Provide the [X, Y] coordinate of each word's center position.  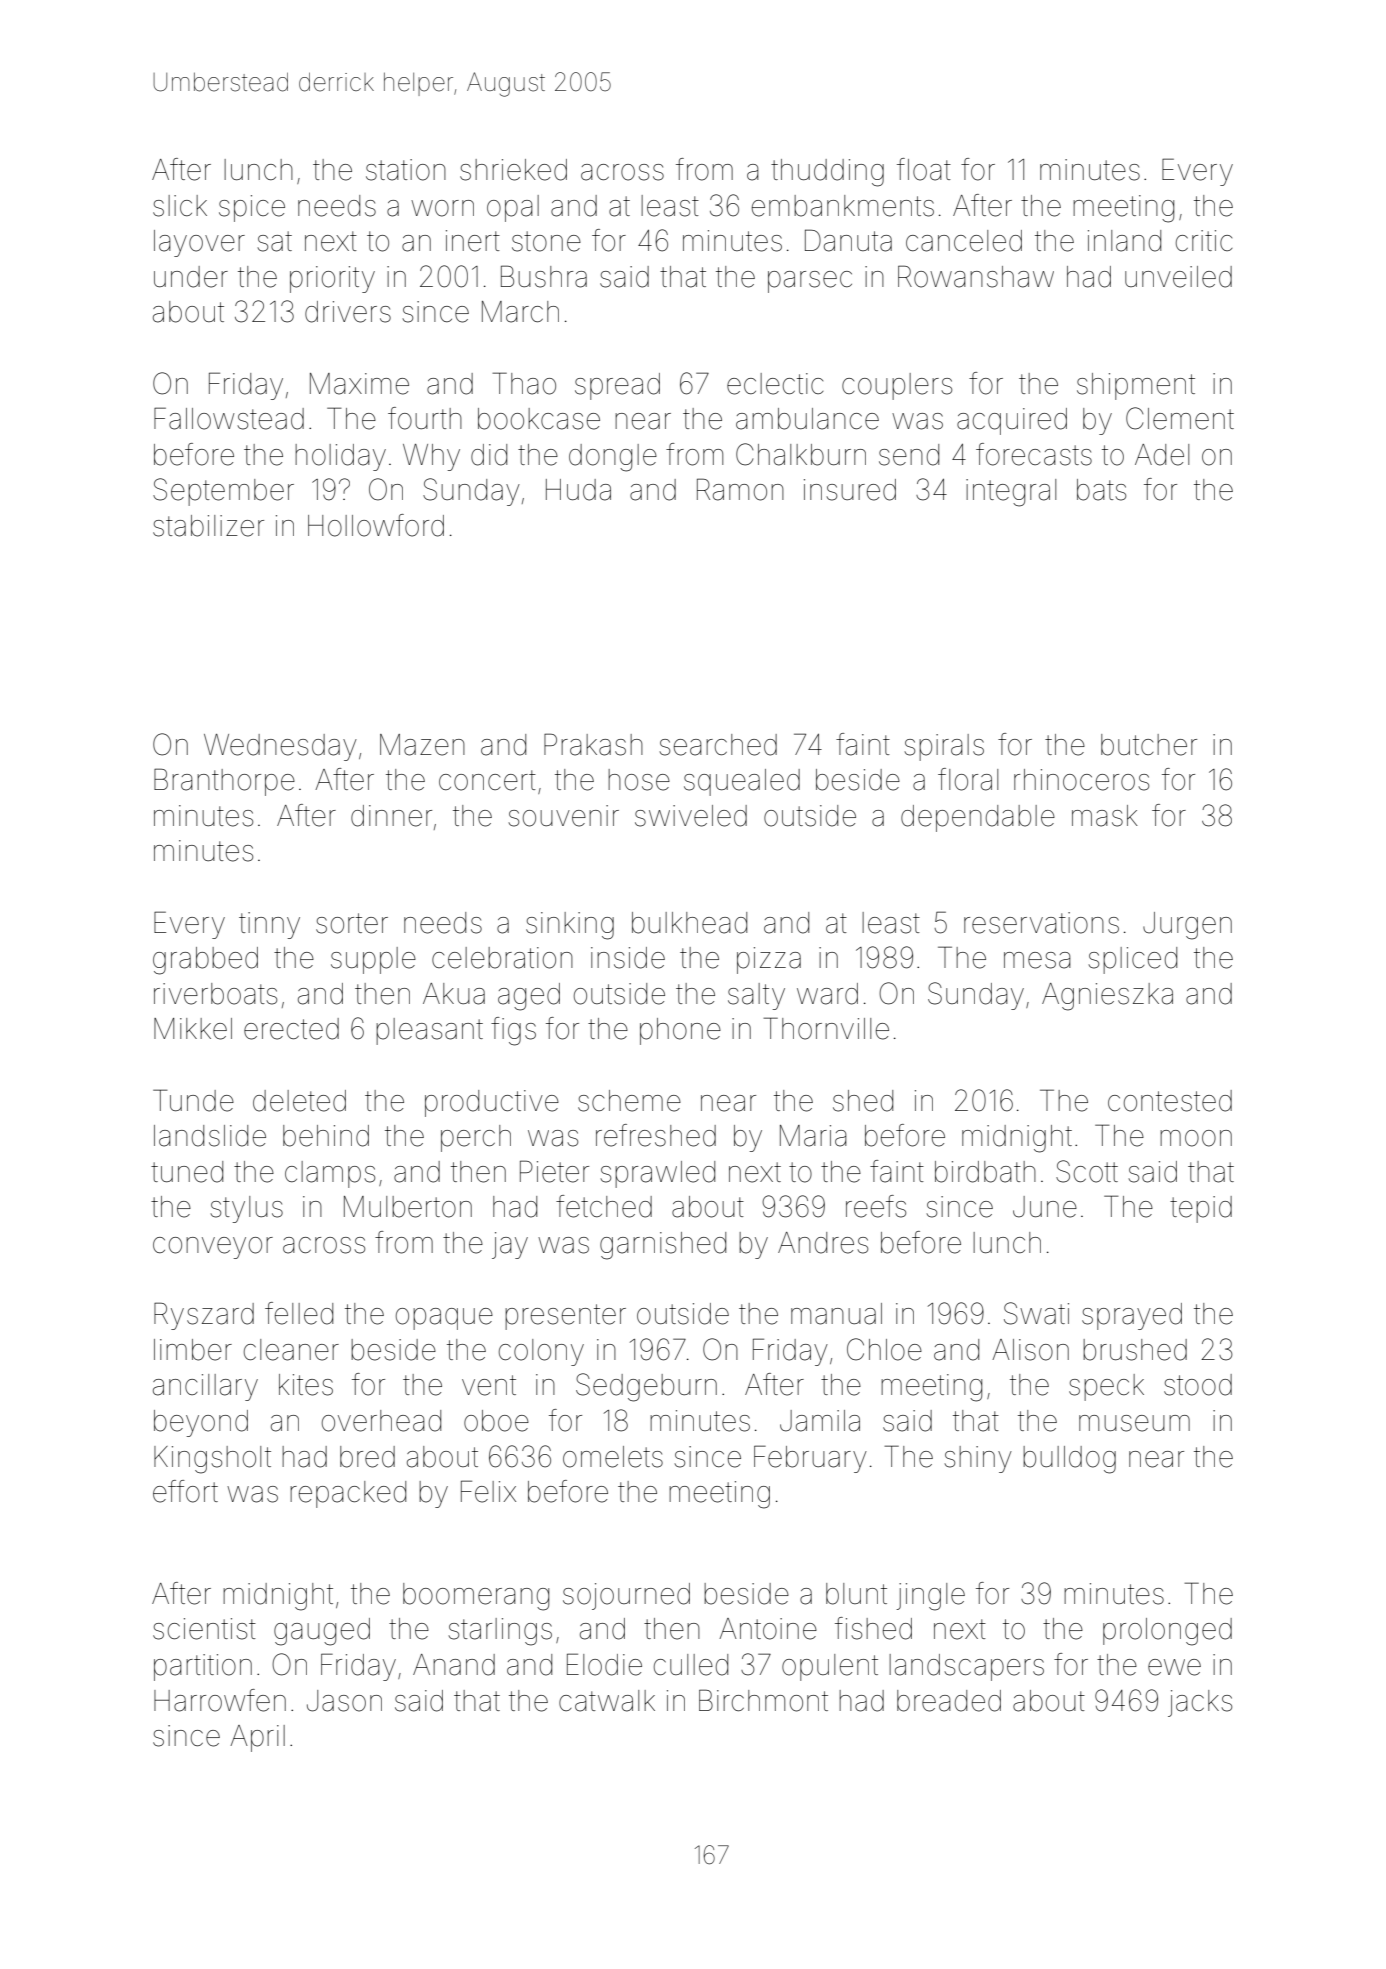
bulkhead [689, 923]
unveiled [1178, 277]
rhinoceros [1081, 780]
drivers [348, 312]
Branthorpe [224, 782]
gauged [322, 1632]
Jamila [820, 1421]
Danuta [848, 240]
